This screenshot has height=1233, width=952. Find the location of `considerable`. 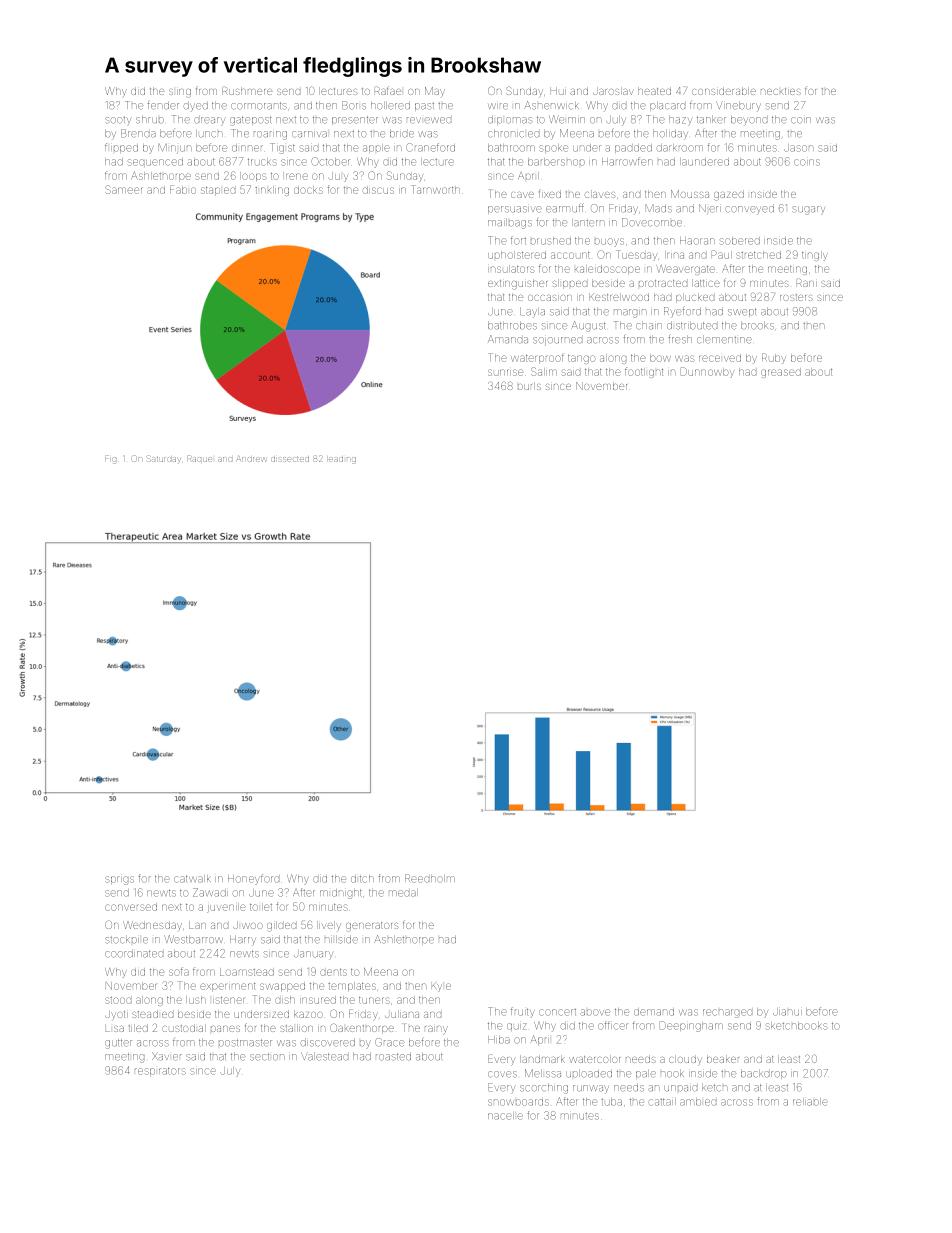

considerable is located at coordinates (724, 91).
